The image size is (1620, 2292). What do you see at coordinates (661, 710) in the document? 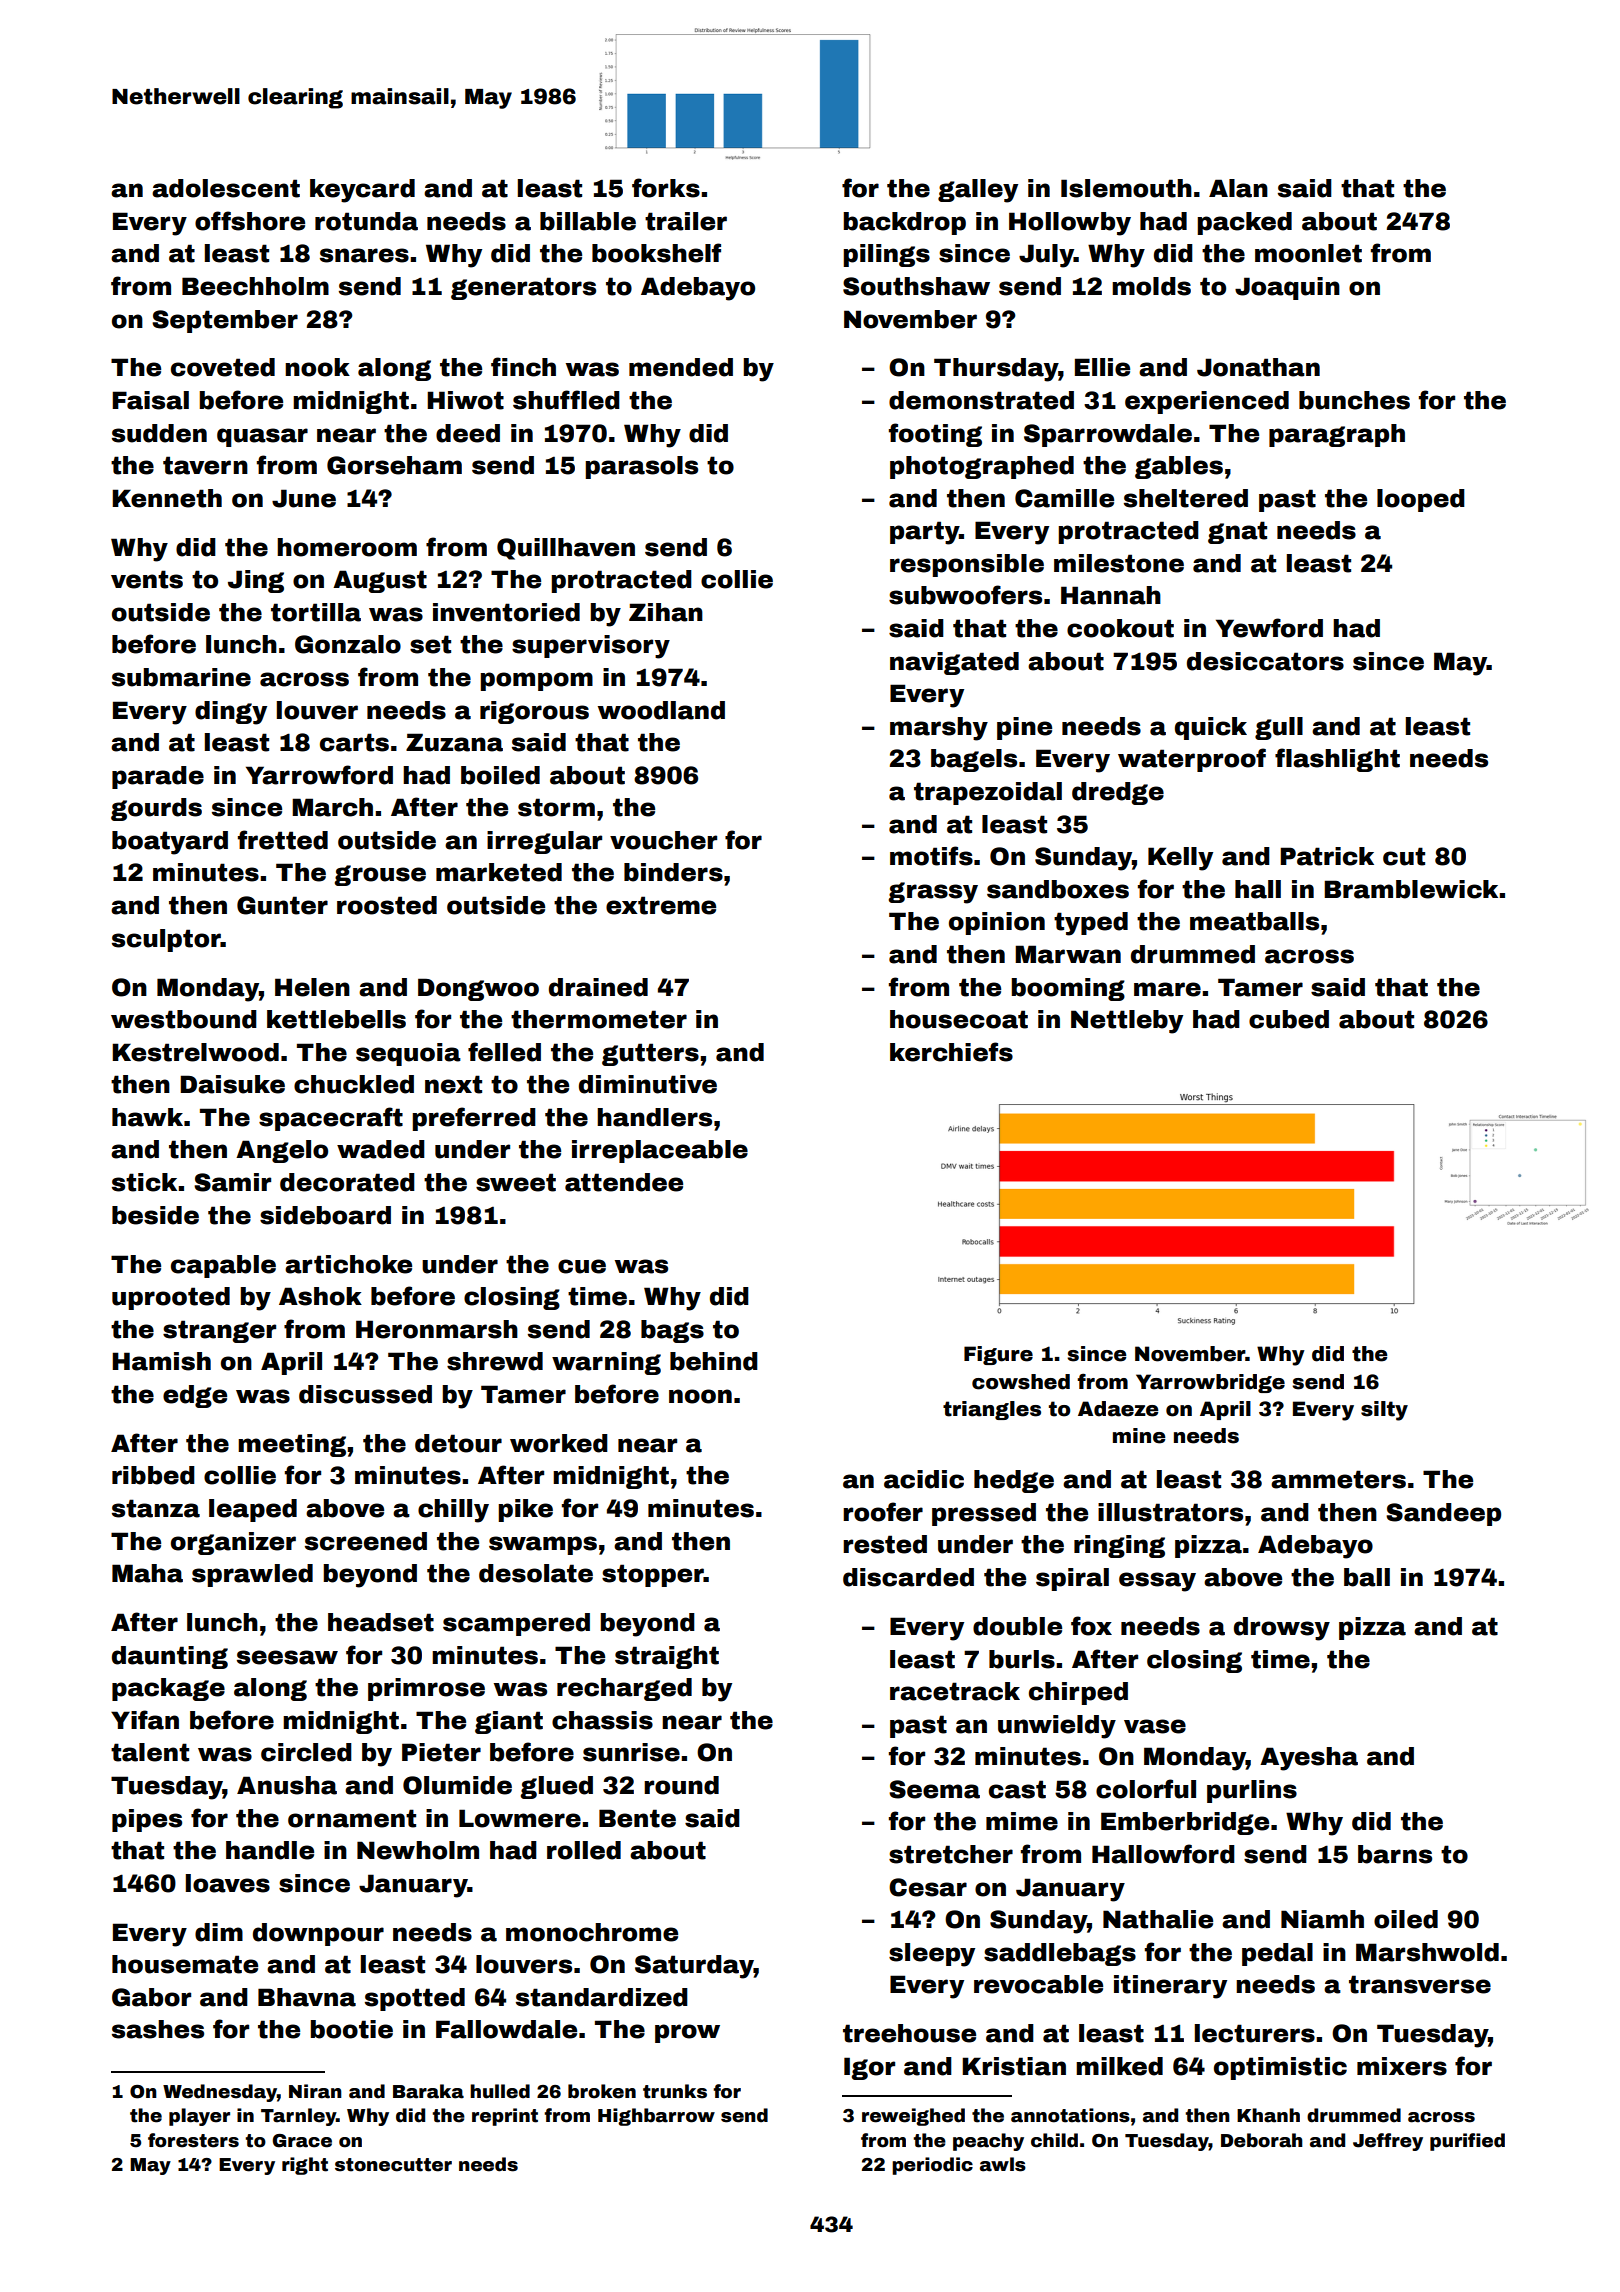
I see `woodland` at bounding box center [661, 710].
